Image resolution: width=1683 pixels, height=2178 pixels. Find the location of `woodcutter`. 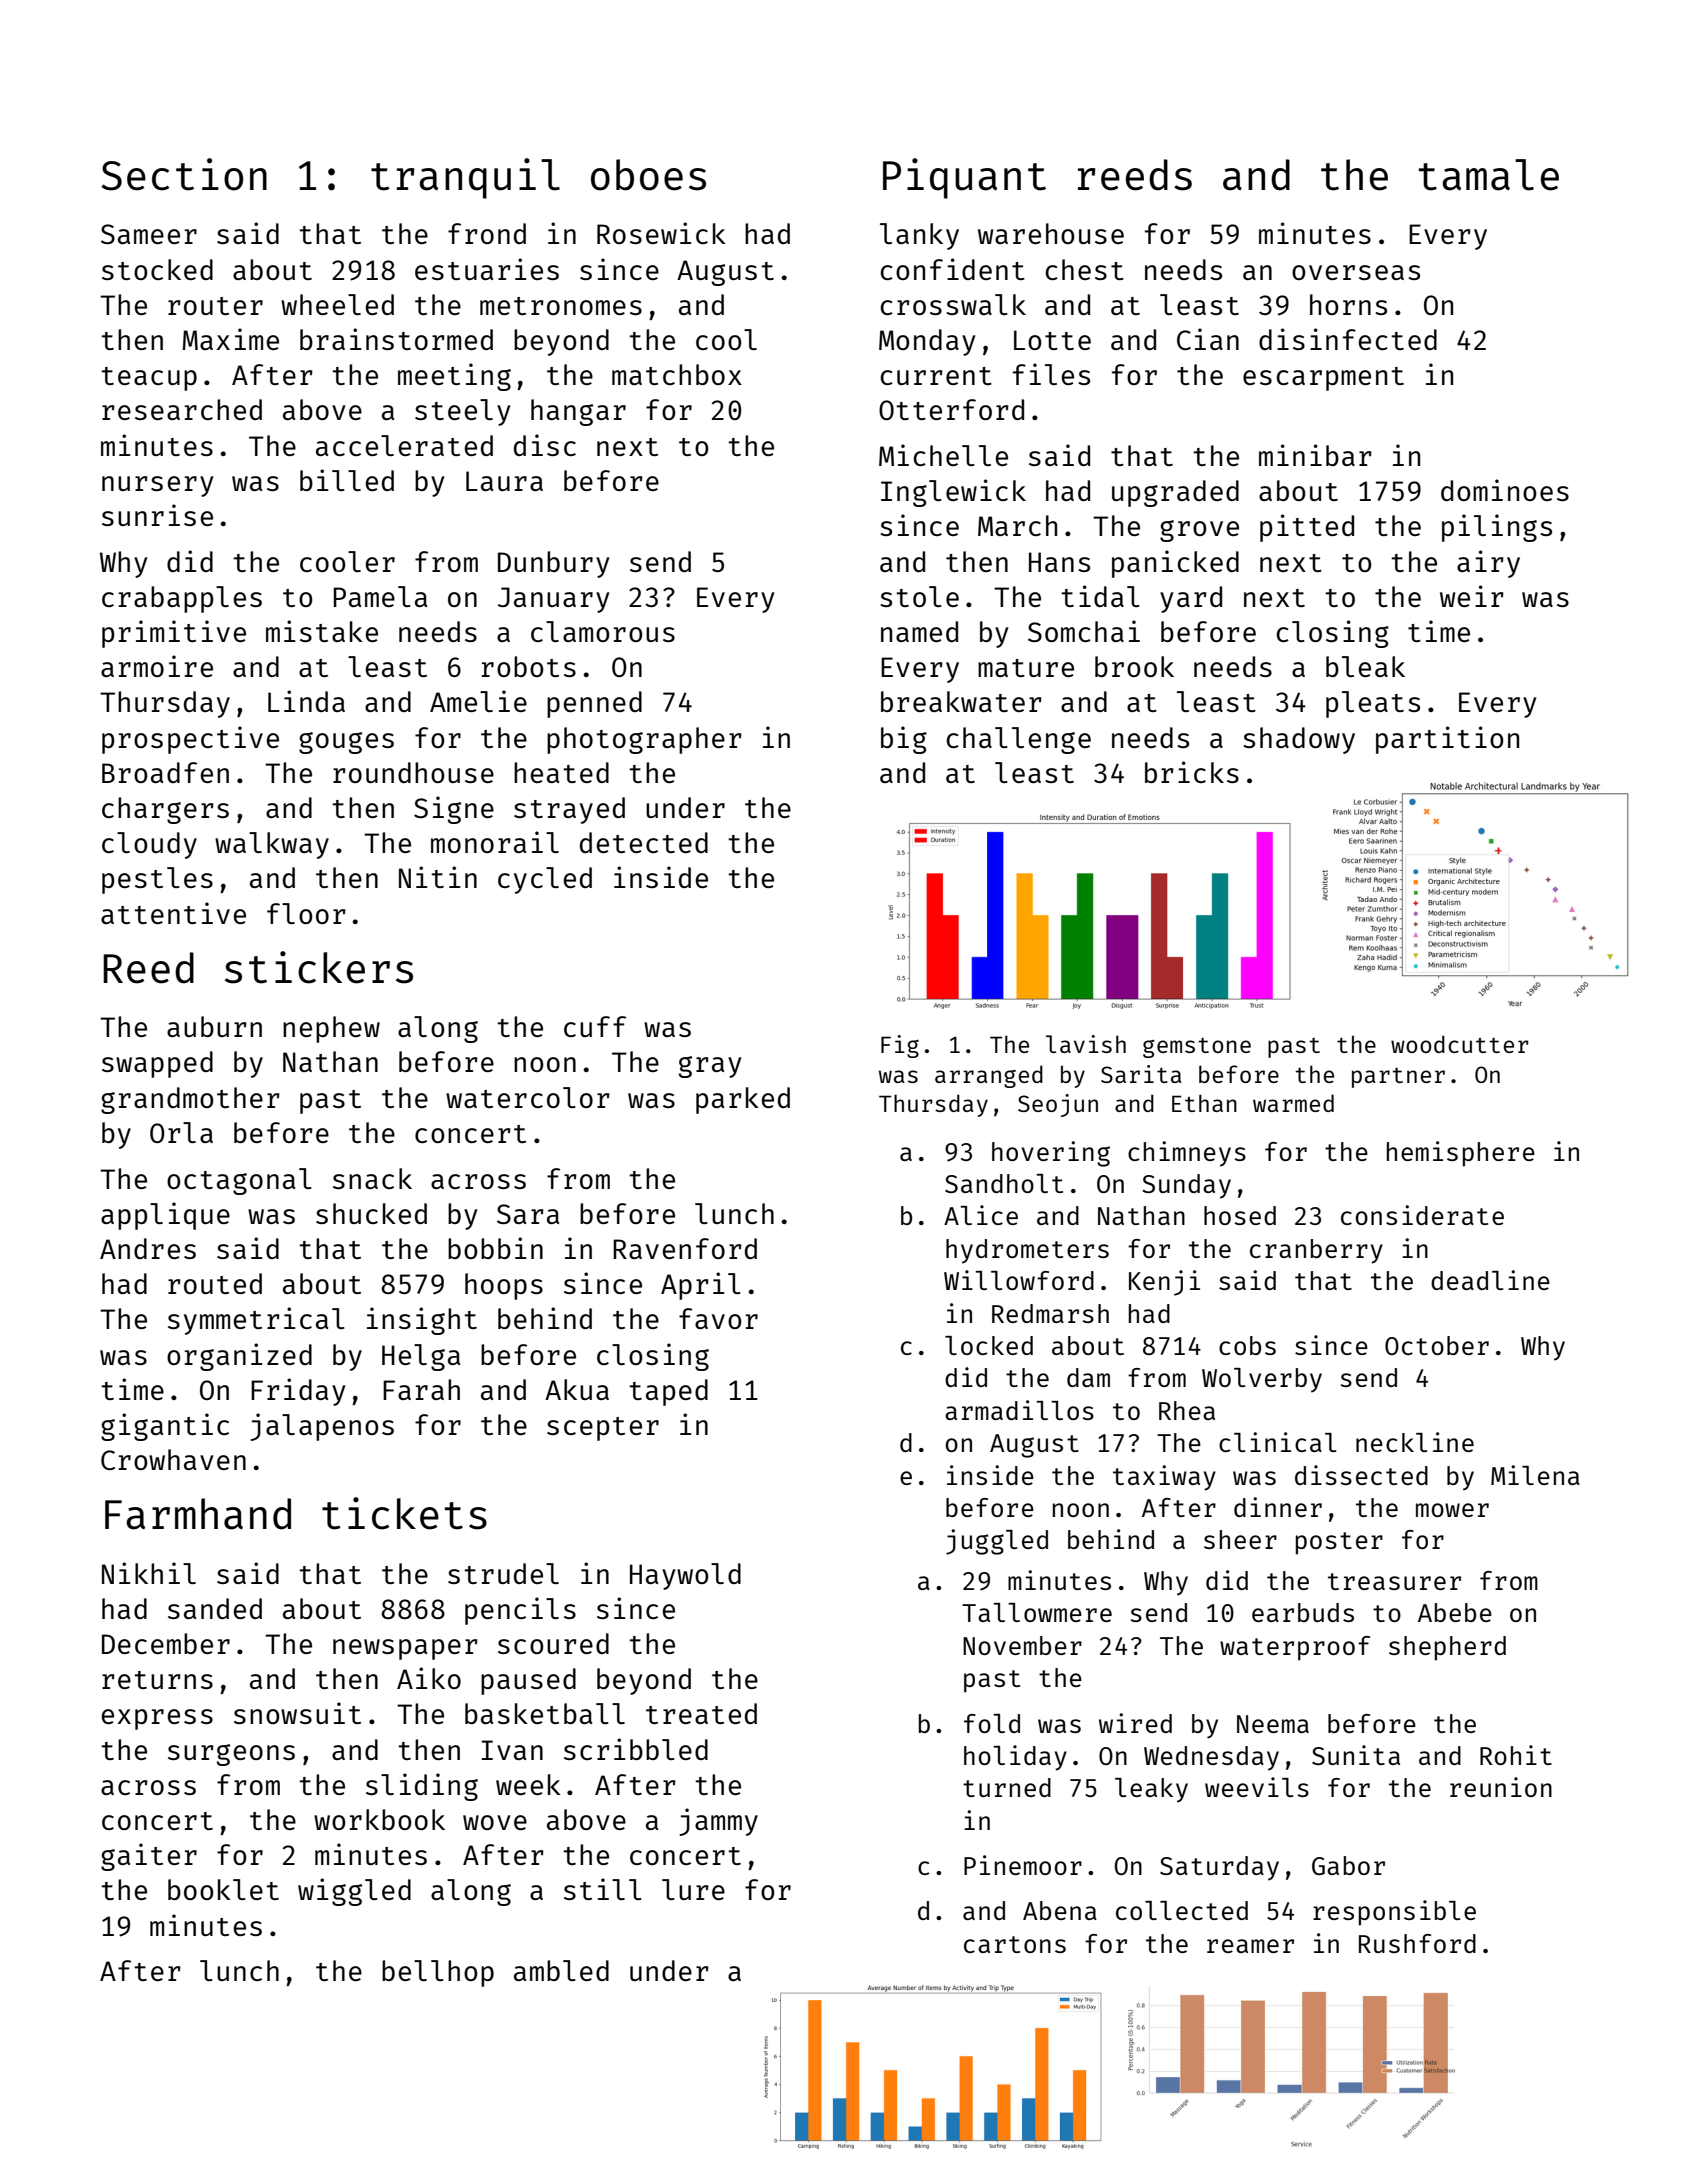

woodcutter is located at coordinates (1460, 1044).
